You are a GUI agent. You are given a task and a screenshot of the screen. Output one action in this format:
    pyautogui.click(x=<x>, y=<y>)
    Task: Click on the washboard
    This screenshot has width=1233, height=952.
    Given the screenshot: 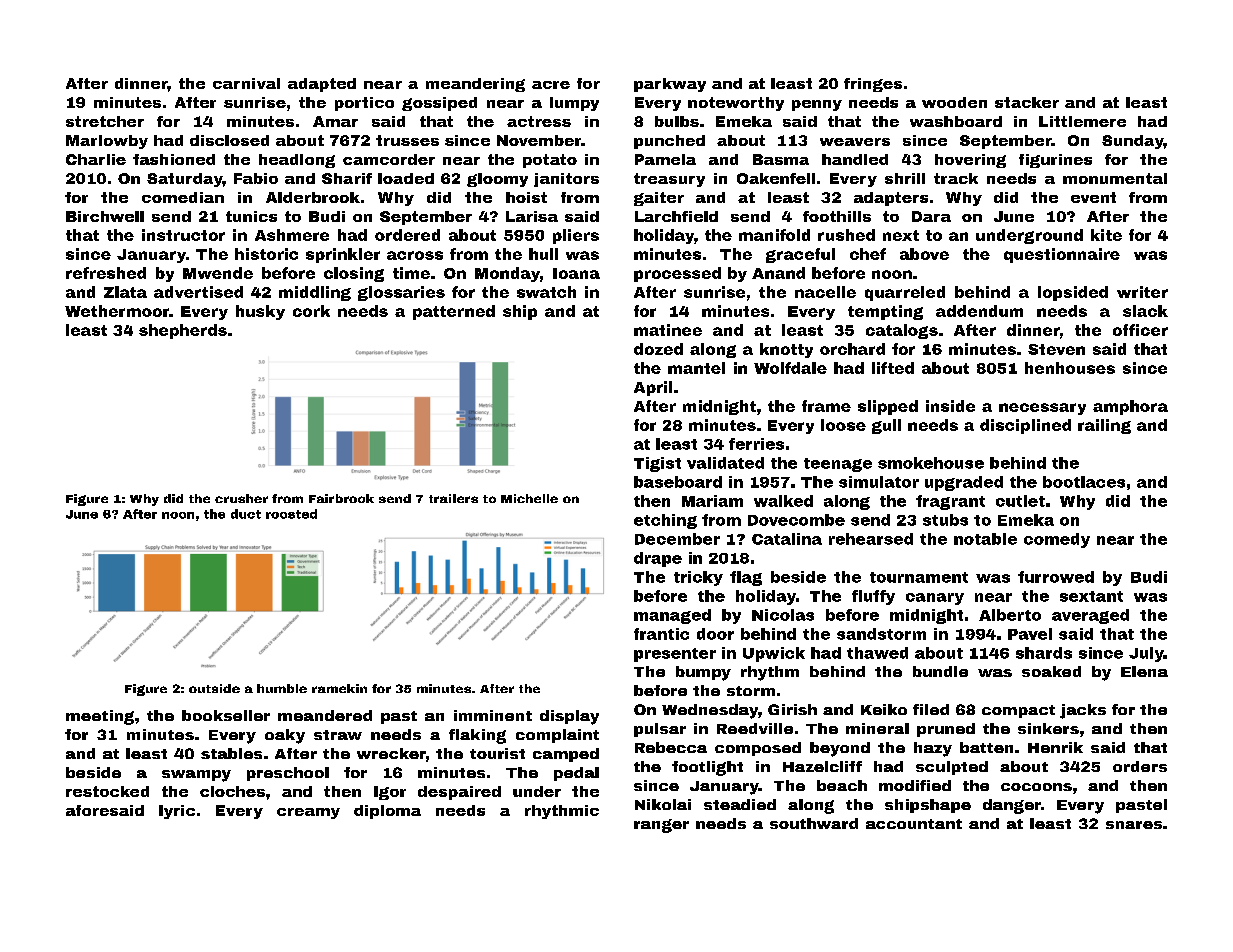 What is the action you would take?
    pyautogui.click(x=956, y=121)
